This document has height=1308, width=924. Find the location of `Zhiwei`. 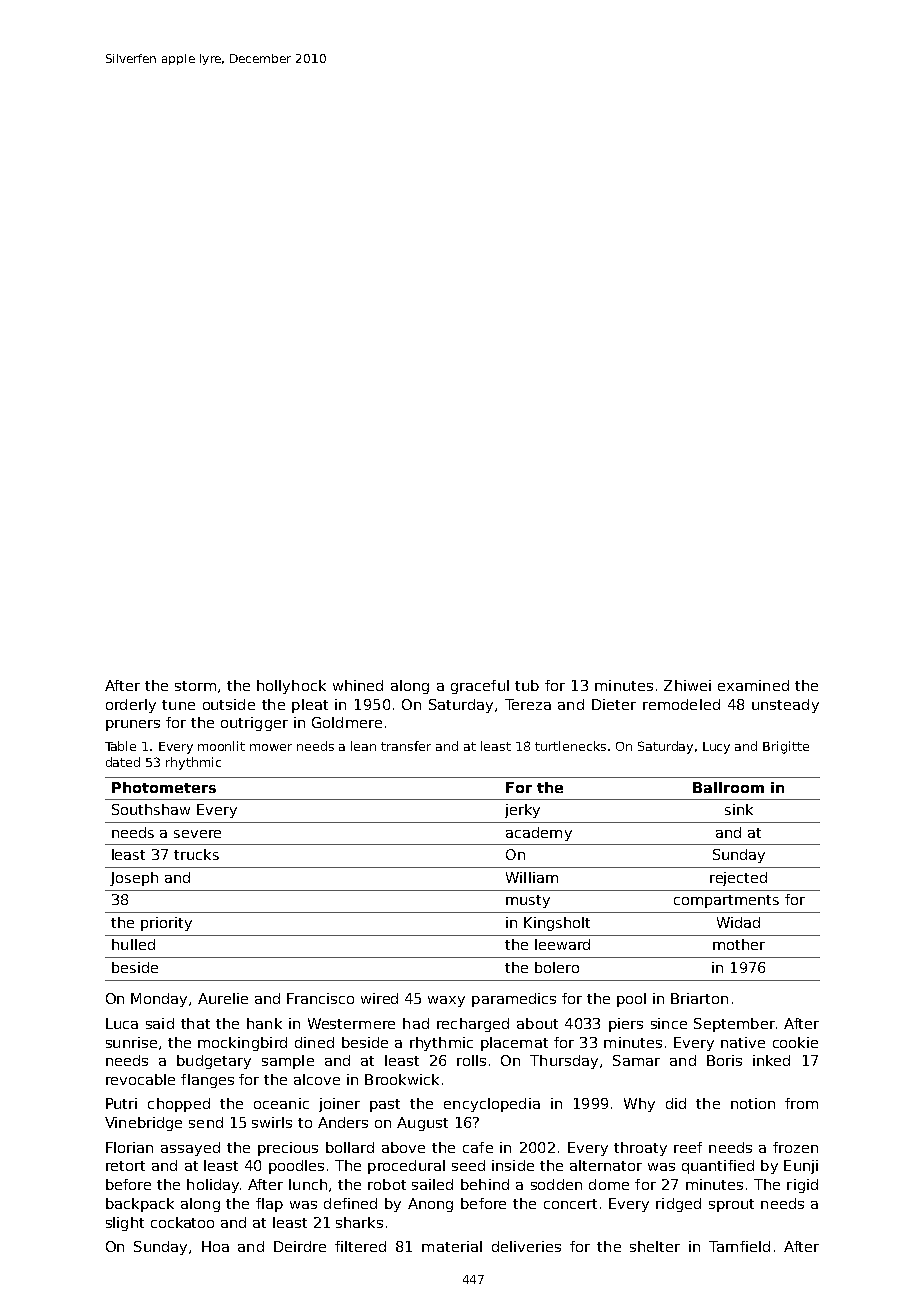

Zhiwei is located at coordinates (687, 685).
